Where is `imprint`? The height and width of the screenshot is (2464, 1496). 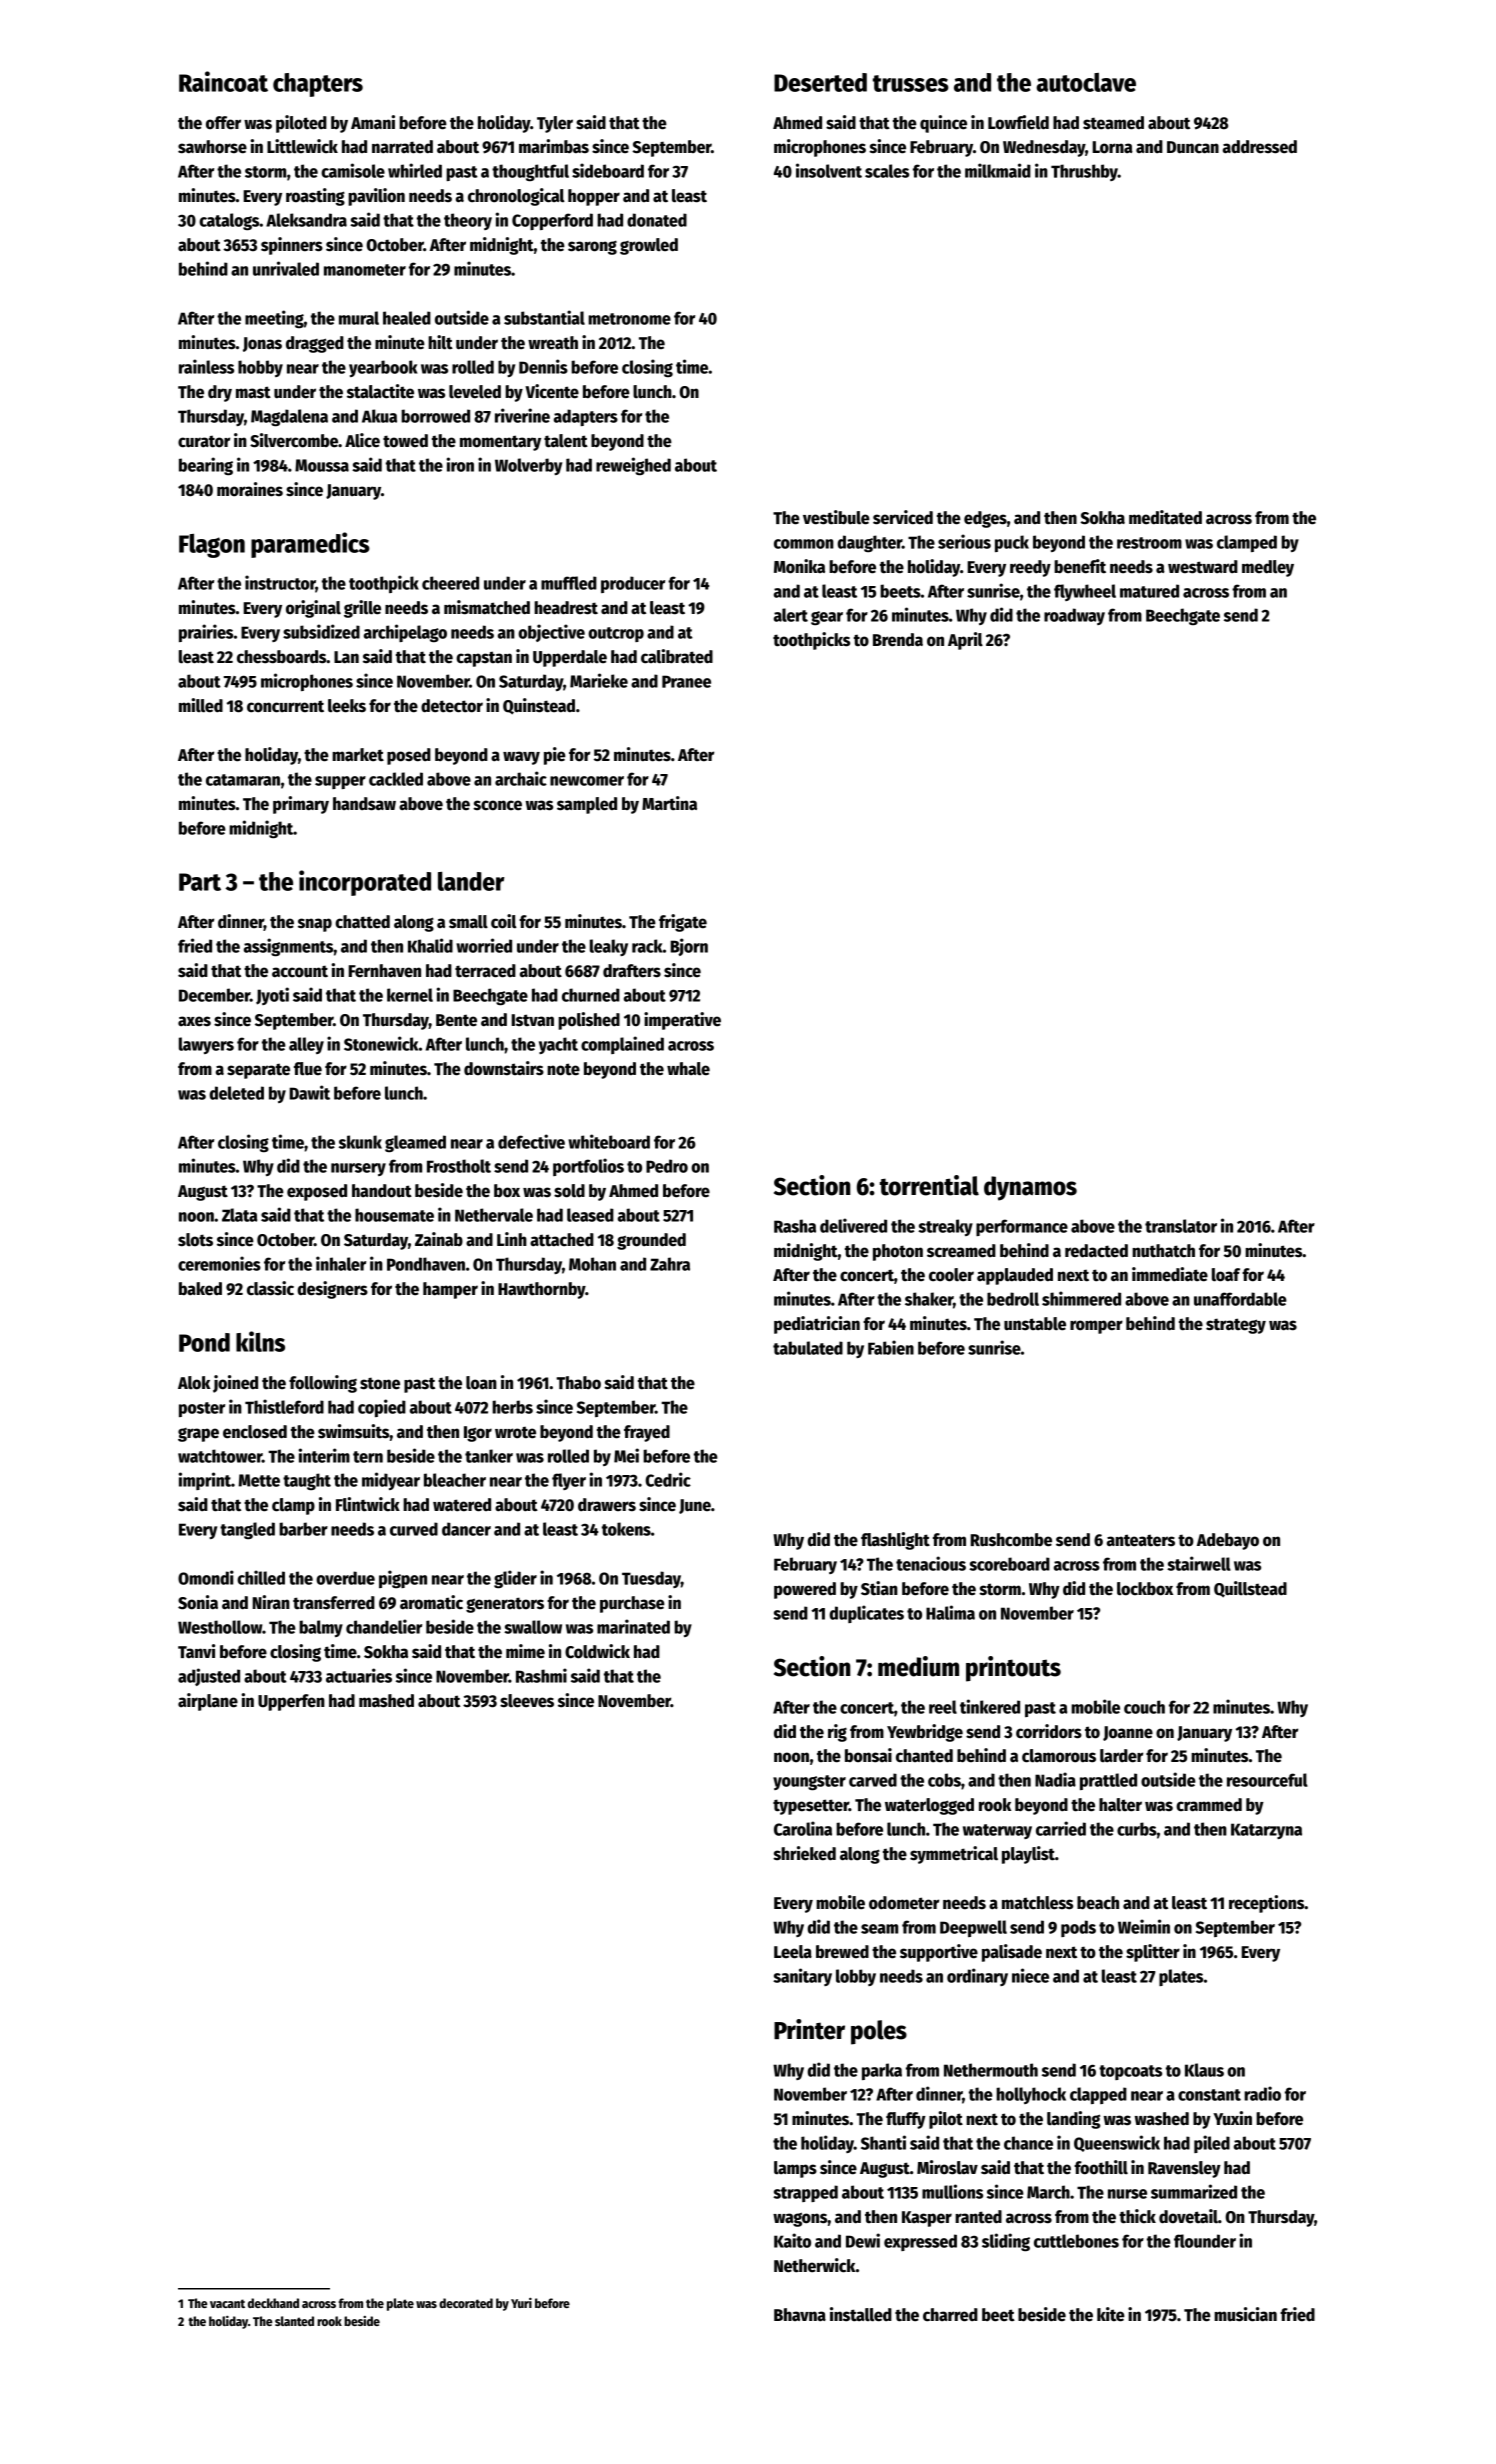 imprint is located at coordinates (204, 1481).
